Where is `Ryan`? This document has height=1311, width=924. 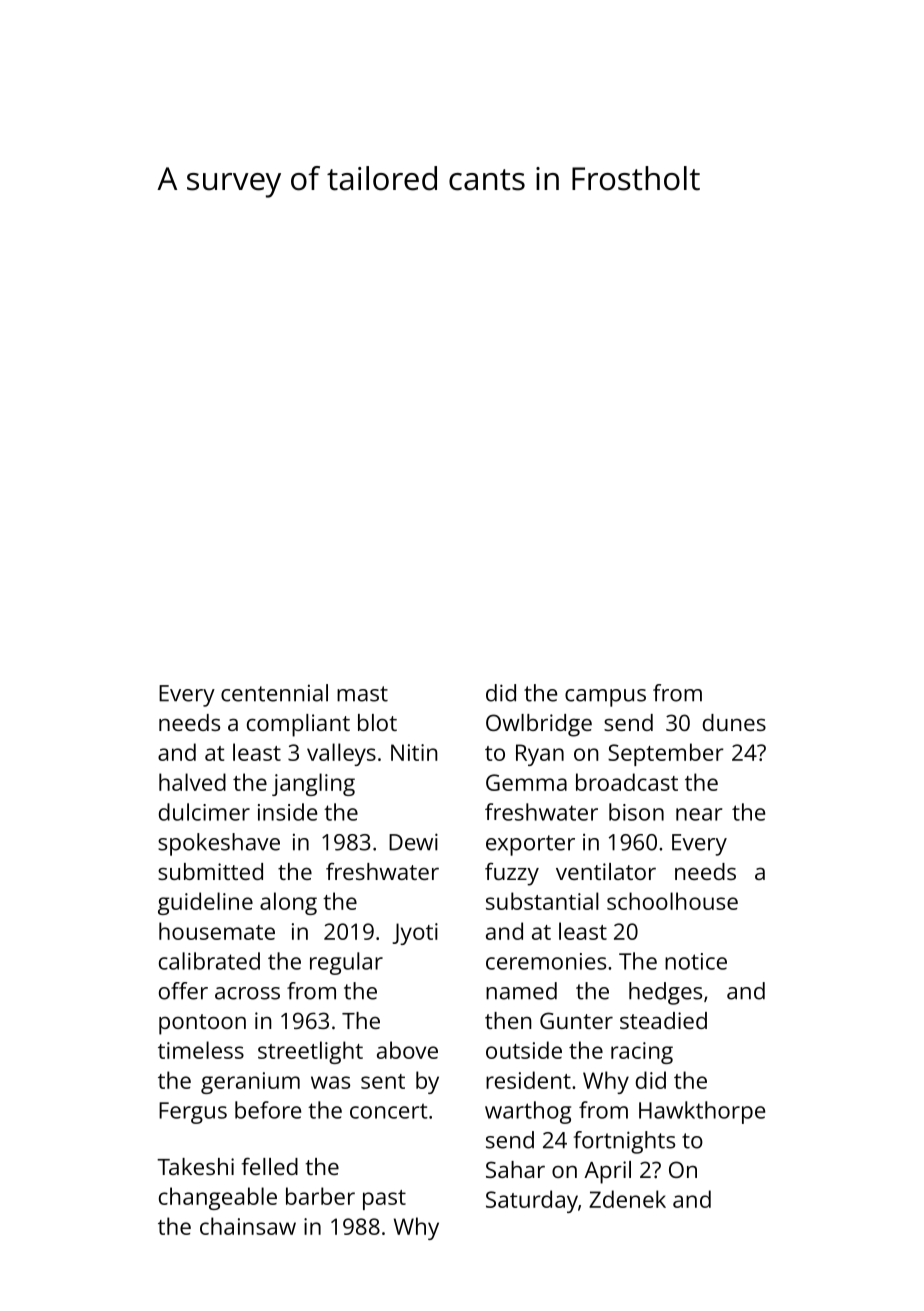 Ryan is located at coordinates (540, 755).
